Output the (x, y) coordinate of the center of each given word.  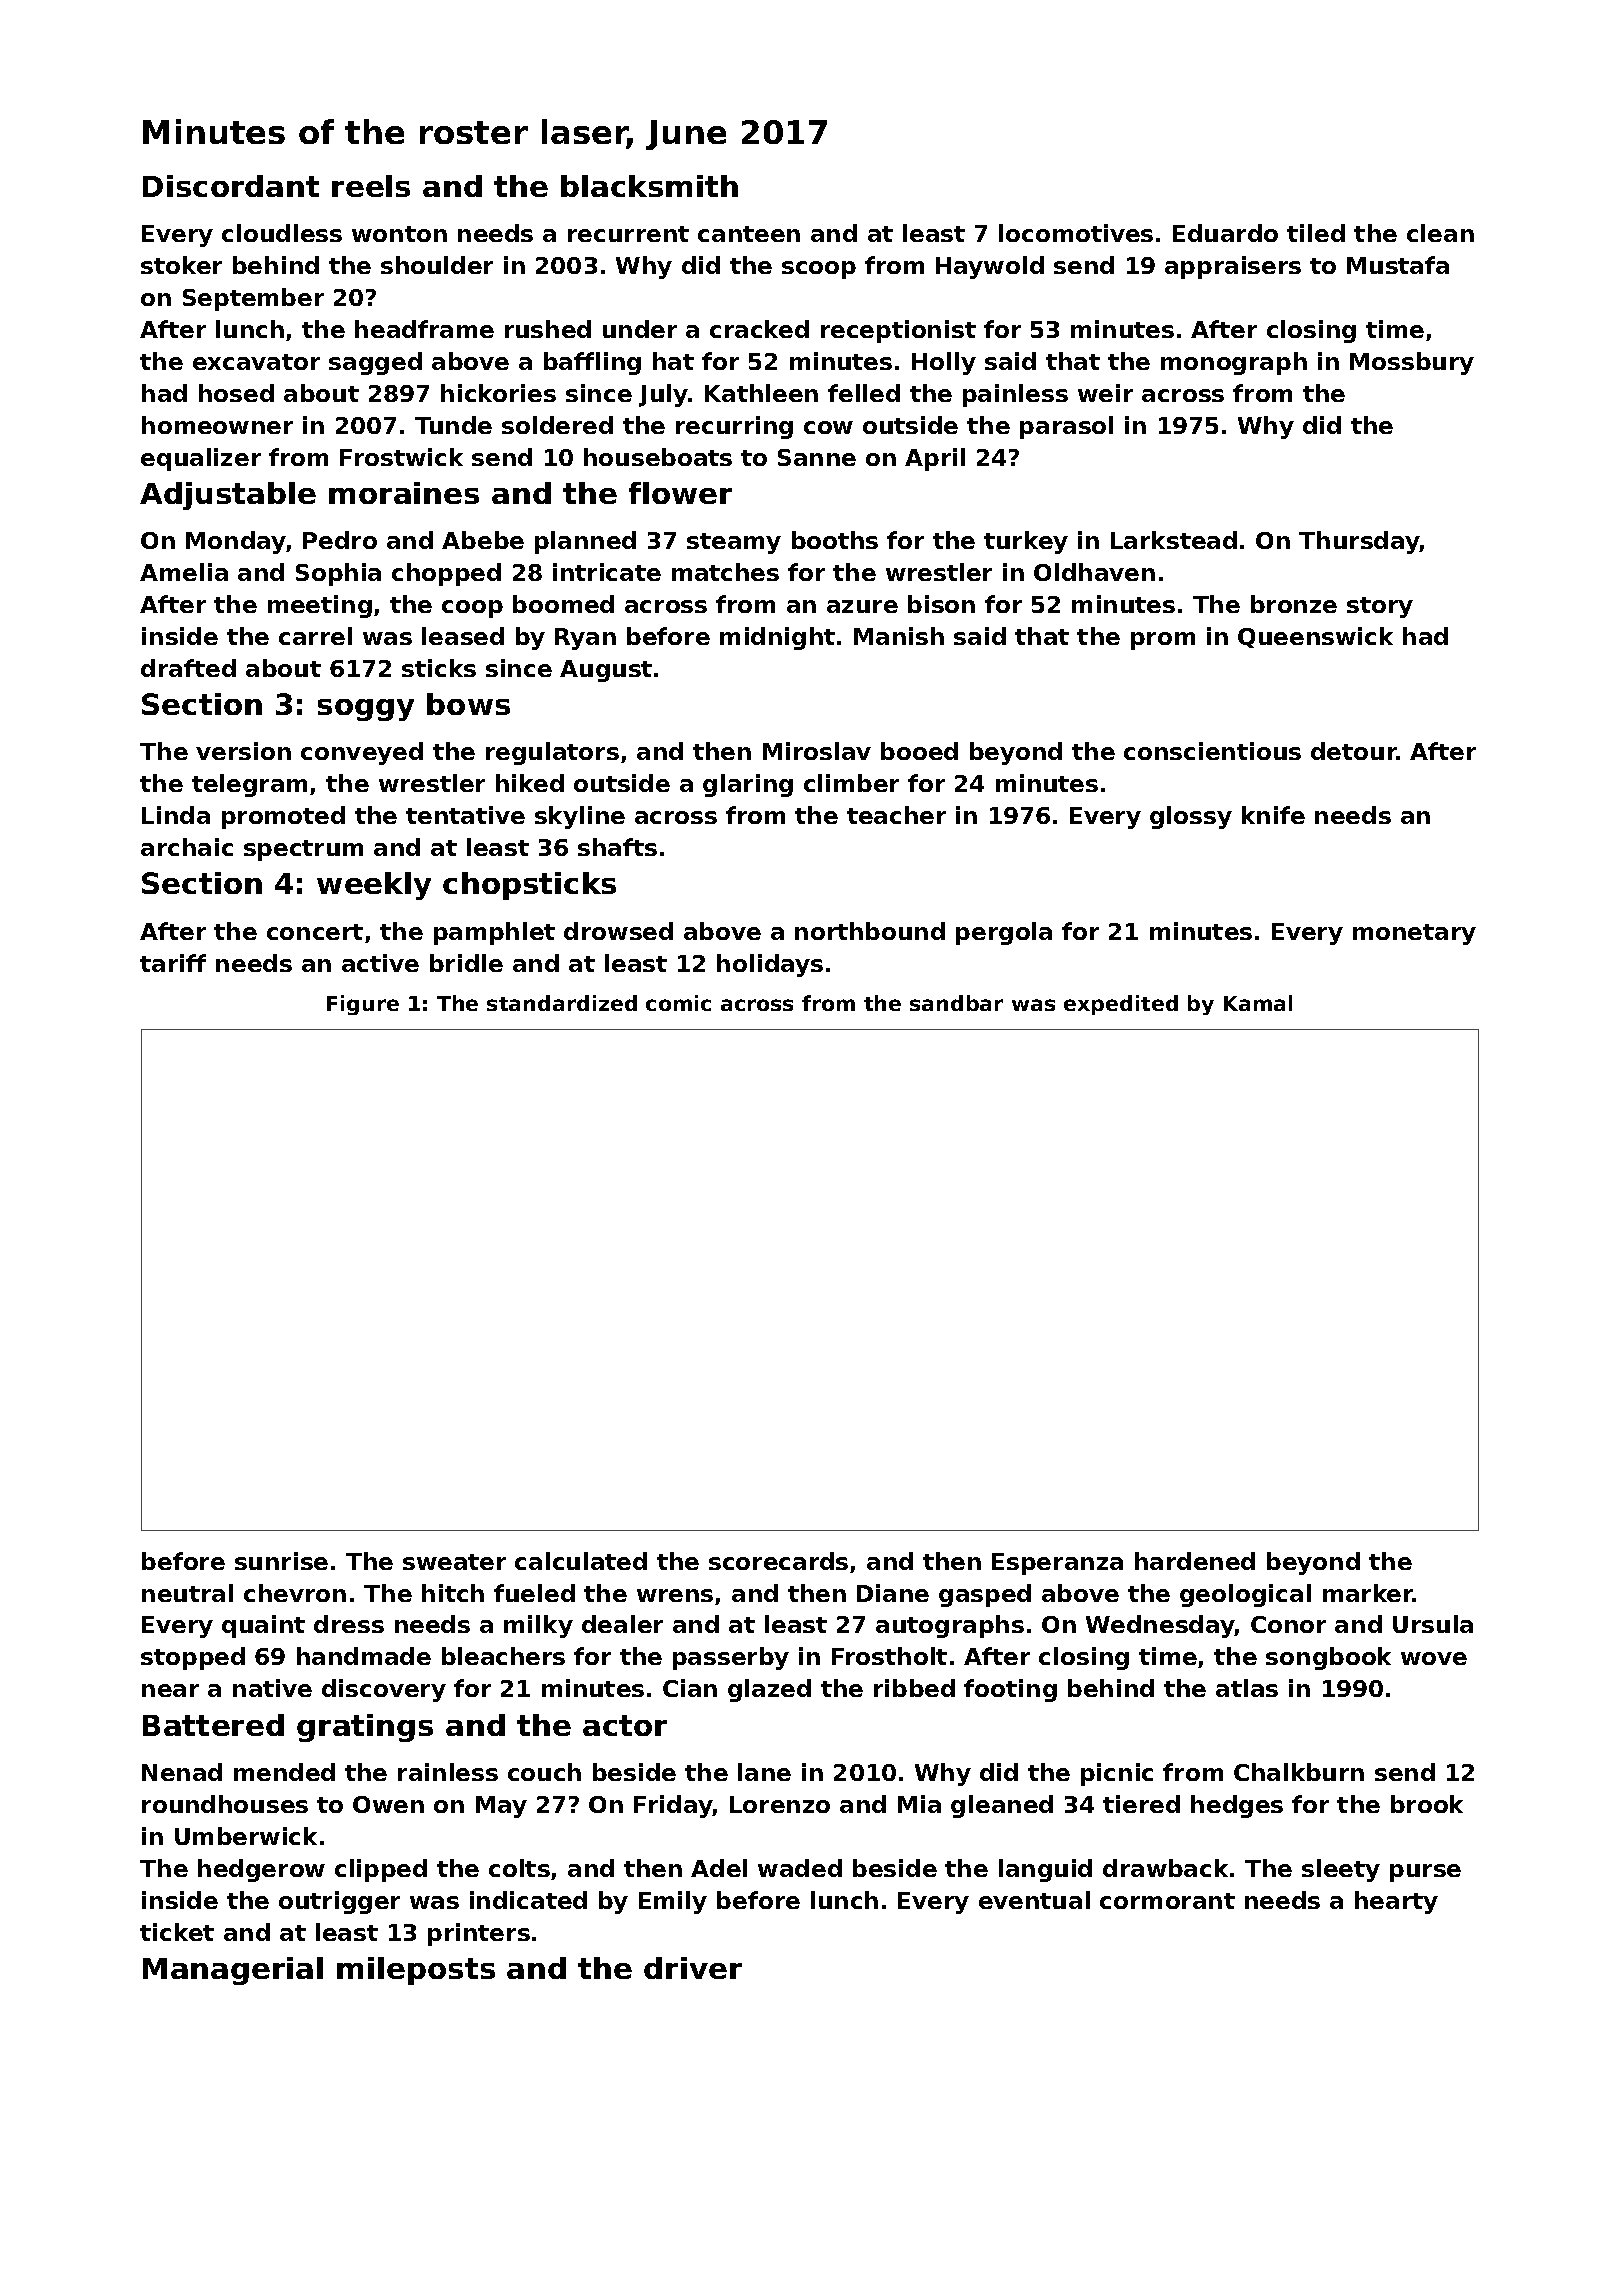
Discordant (231, 186)
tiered (1141, 1804)
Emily (673, 1902)
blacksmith (649, 186)
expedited (1121, 1005)
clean (1440, 233)
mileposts (416, 1971)
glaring (748, 785)
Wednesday (1160, 1626)
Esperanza (1057, 1564)
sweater (454, 1562)
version (243, 751)
